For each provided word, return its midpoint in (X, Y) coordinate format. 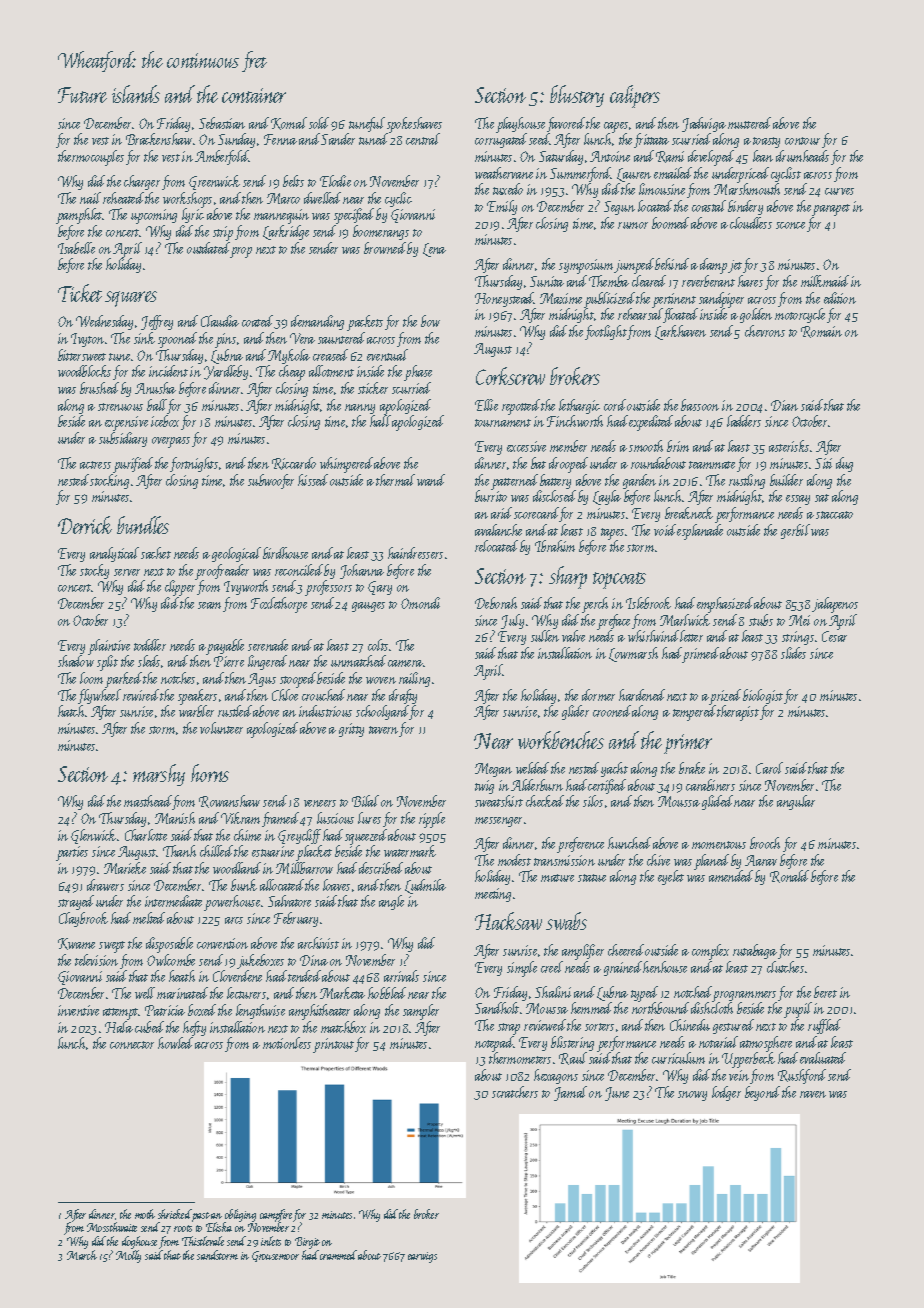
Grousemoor (275, 1256)
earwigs (422, 1257)
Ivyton (87, 340)
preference (581, 845)
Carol (769, 768)
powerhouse (233, 903)
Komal (289, 123)
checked (545, 801)
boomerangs (381, 232)
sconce (790, 225)
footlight (606, 332)
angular (796, 802)
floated (680, 315)
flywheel (99, 696)
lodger (726, 1093)
